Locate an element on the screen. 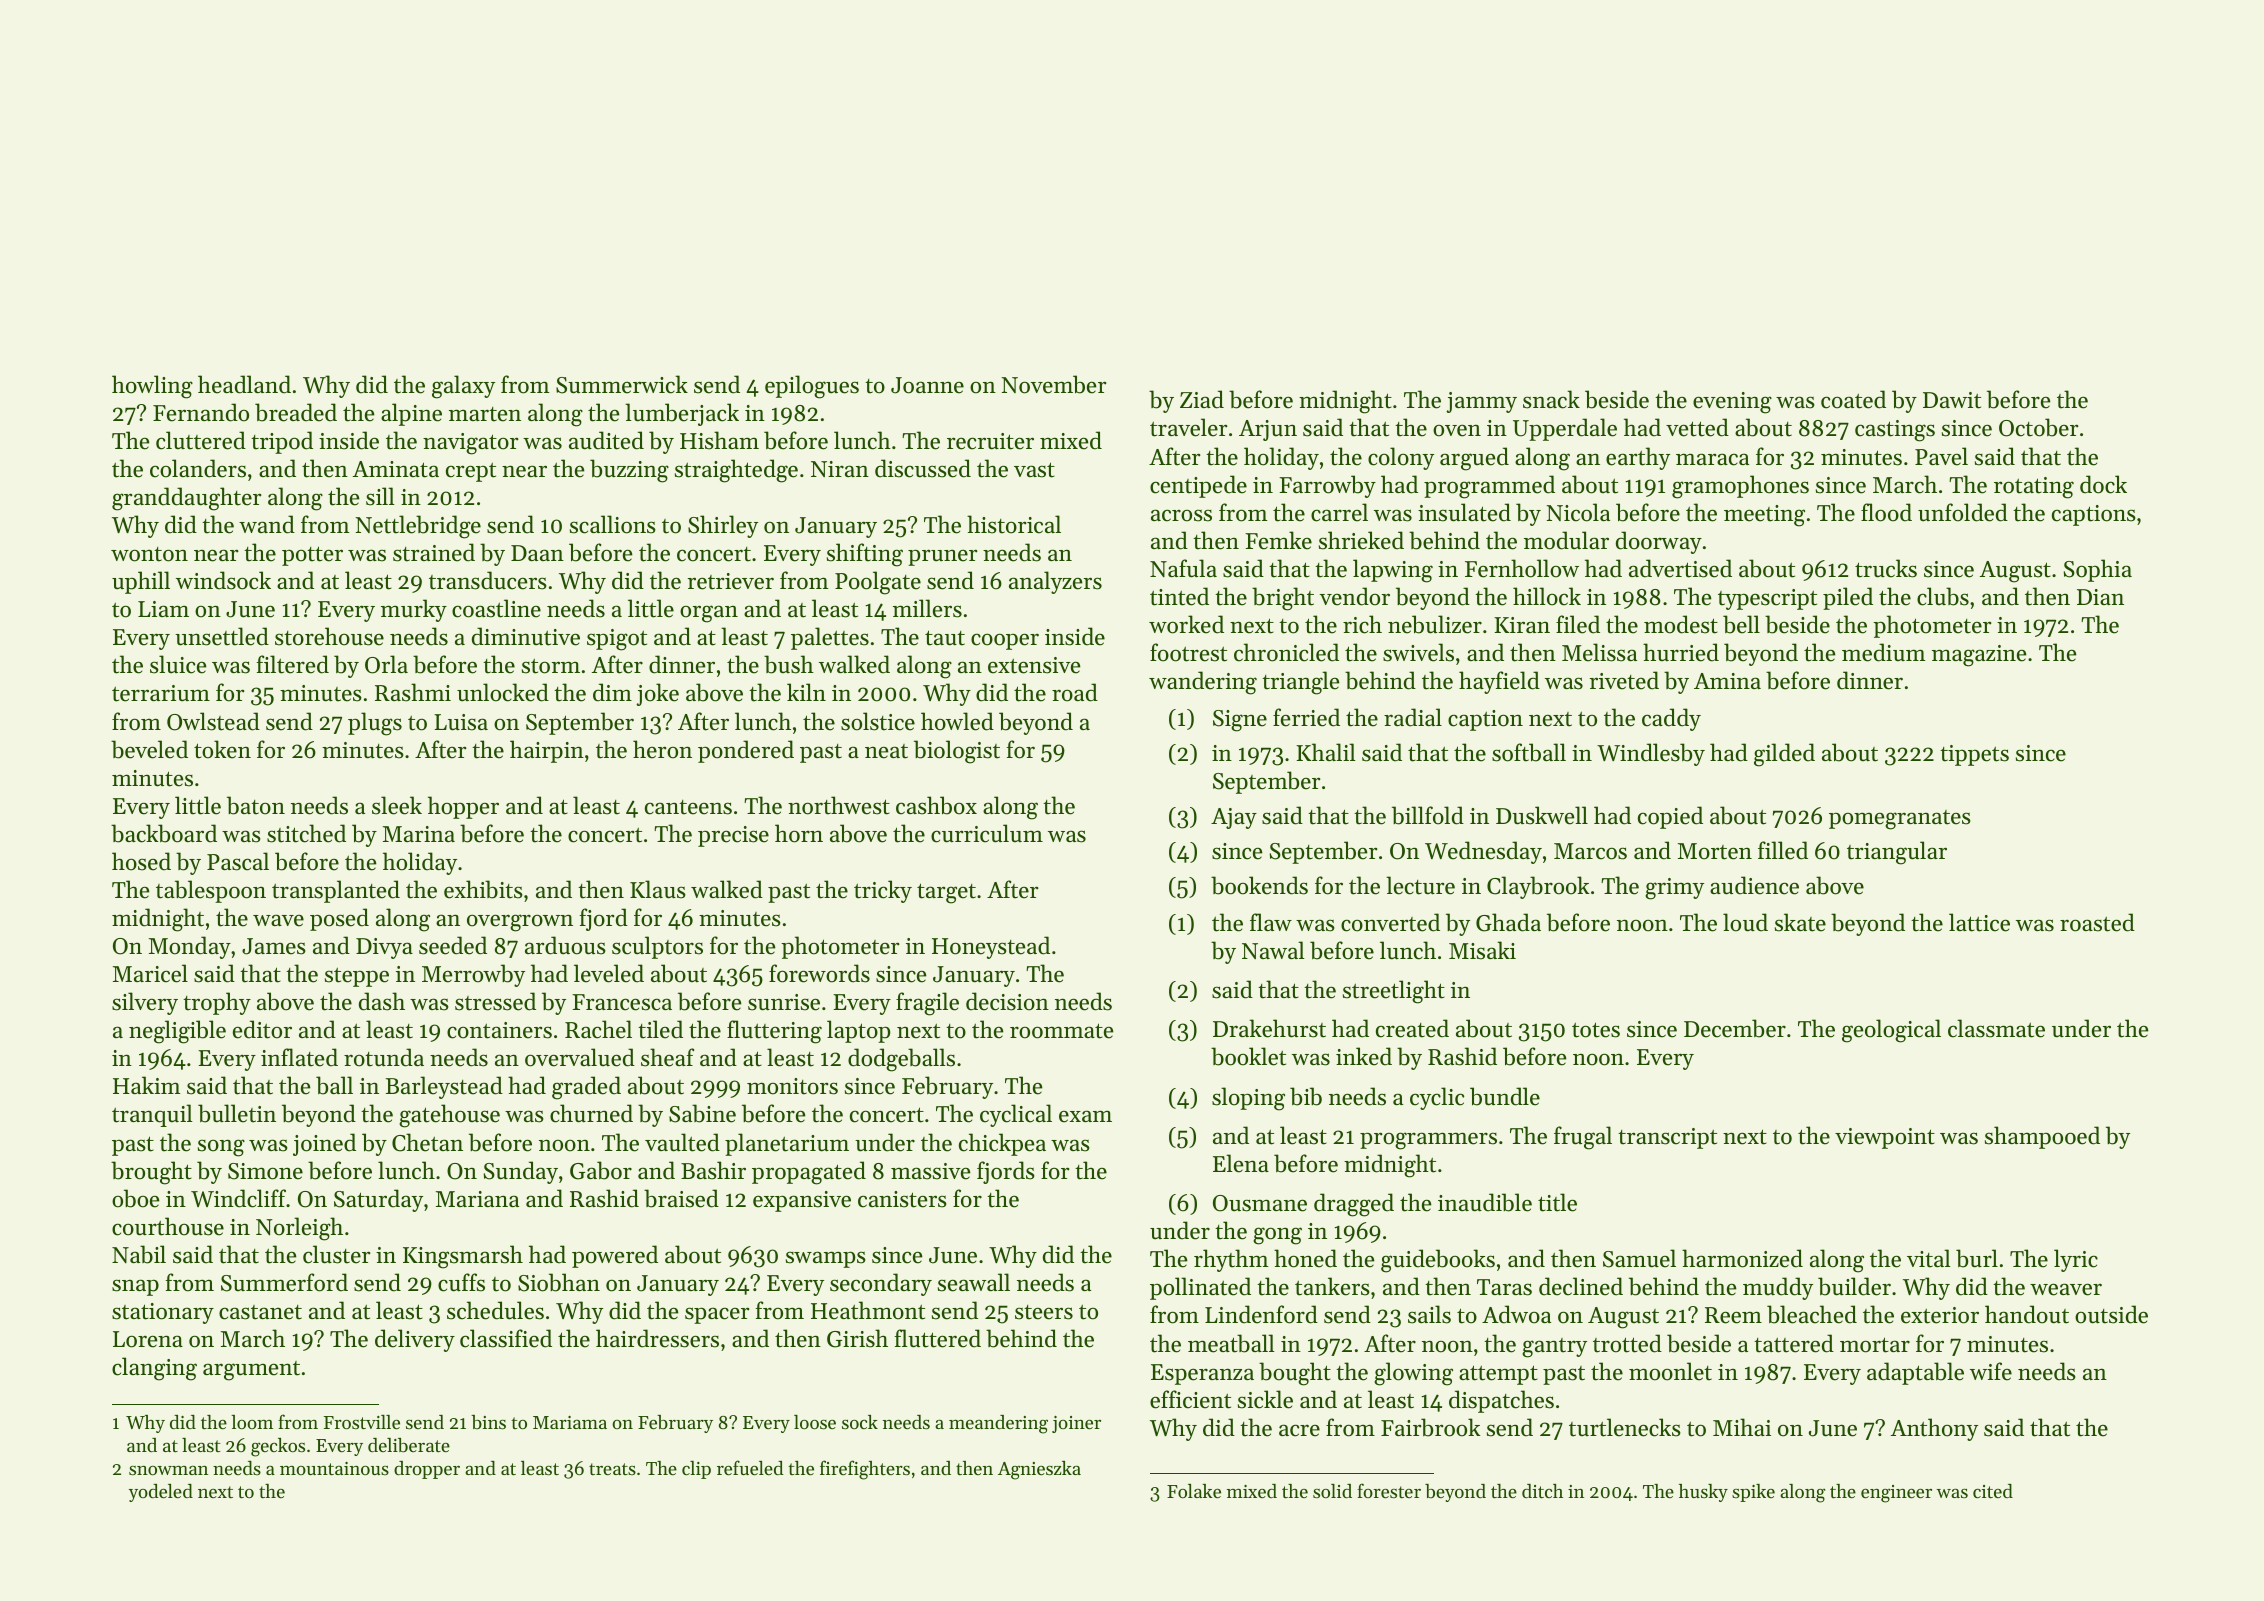  clip is located at coordinates (696, 1470).
